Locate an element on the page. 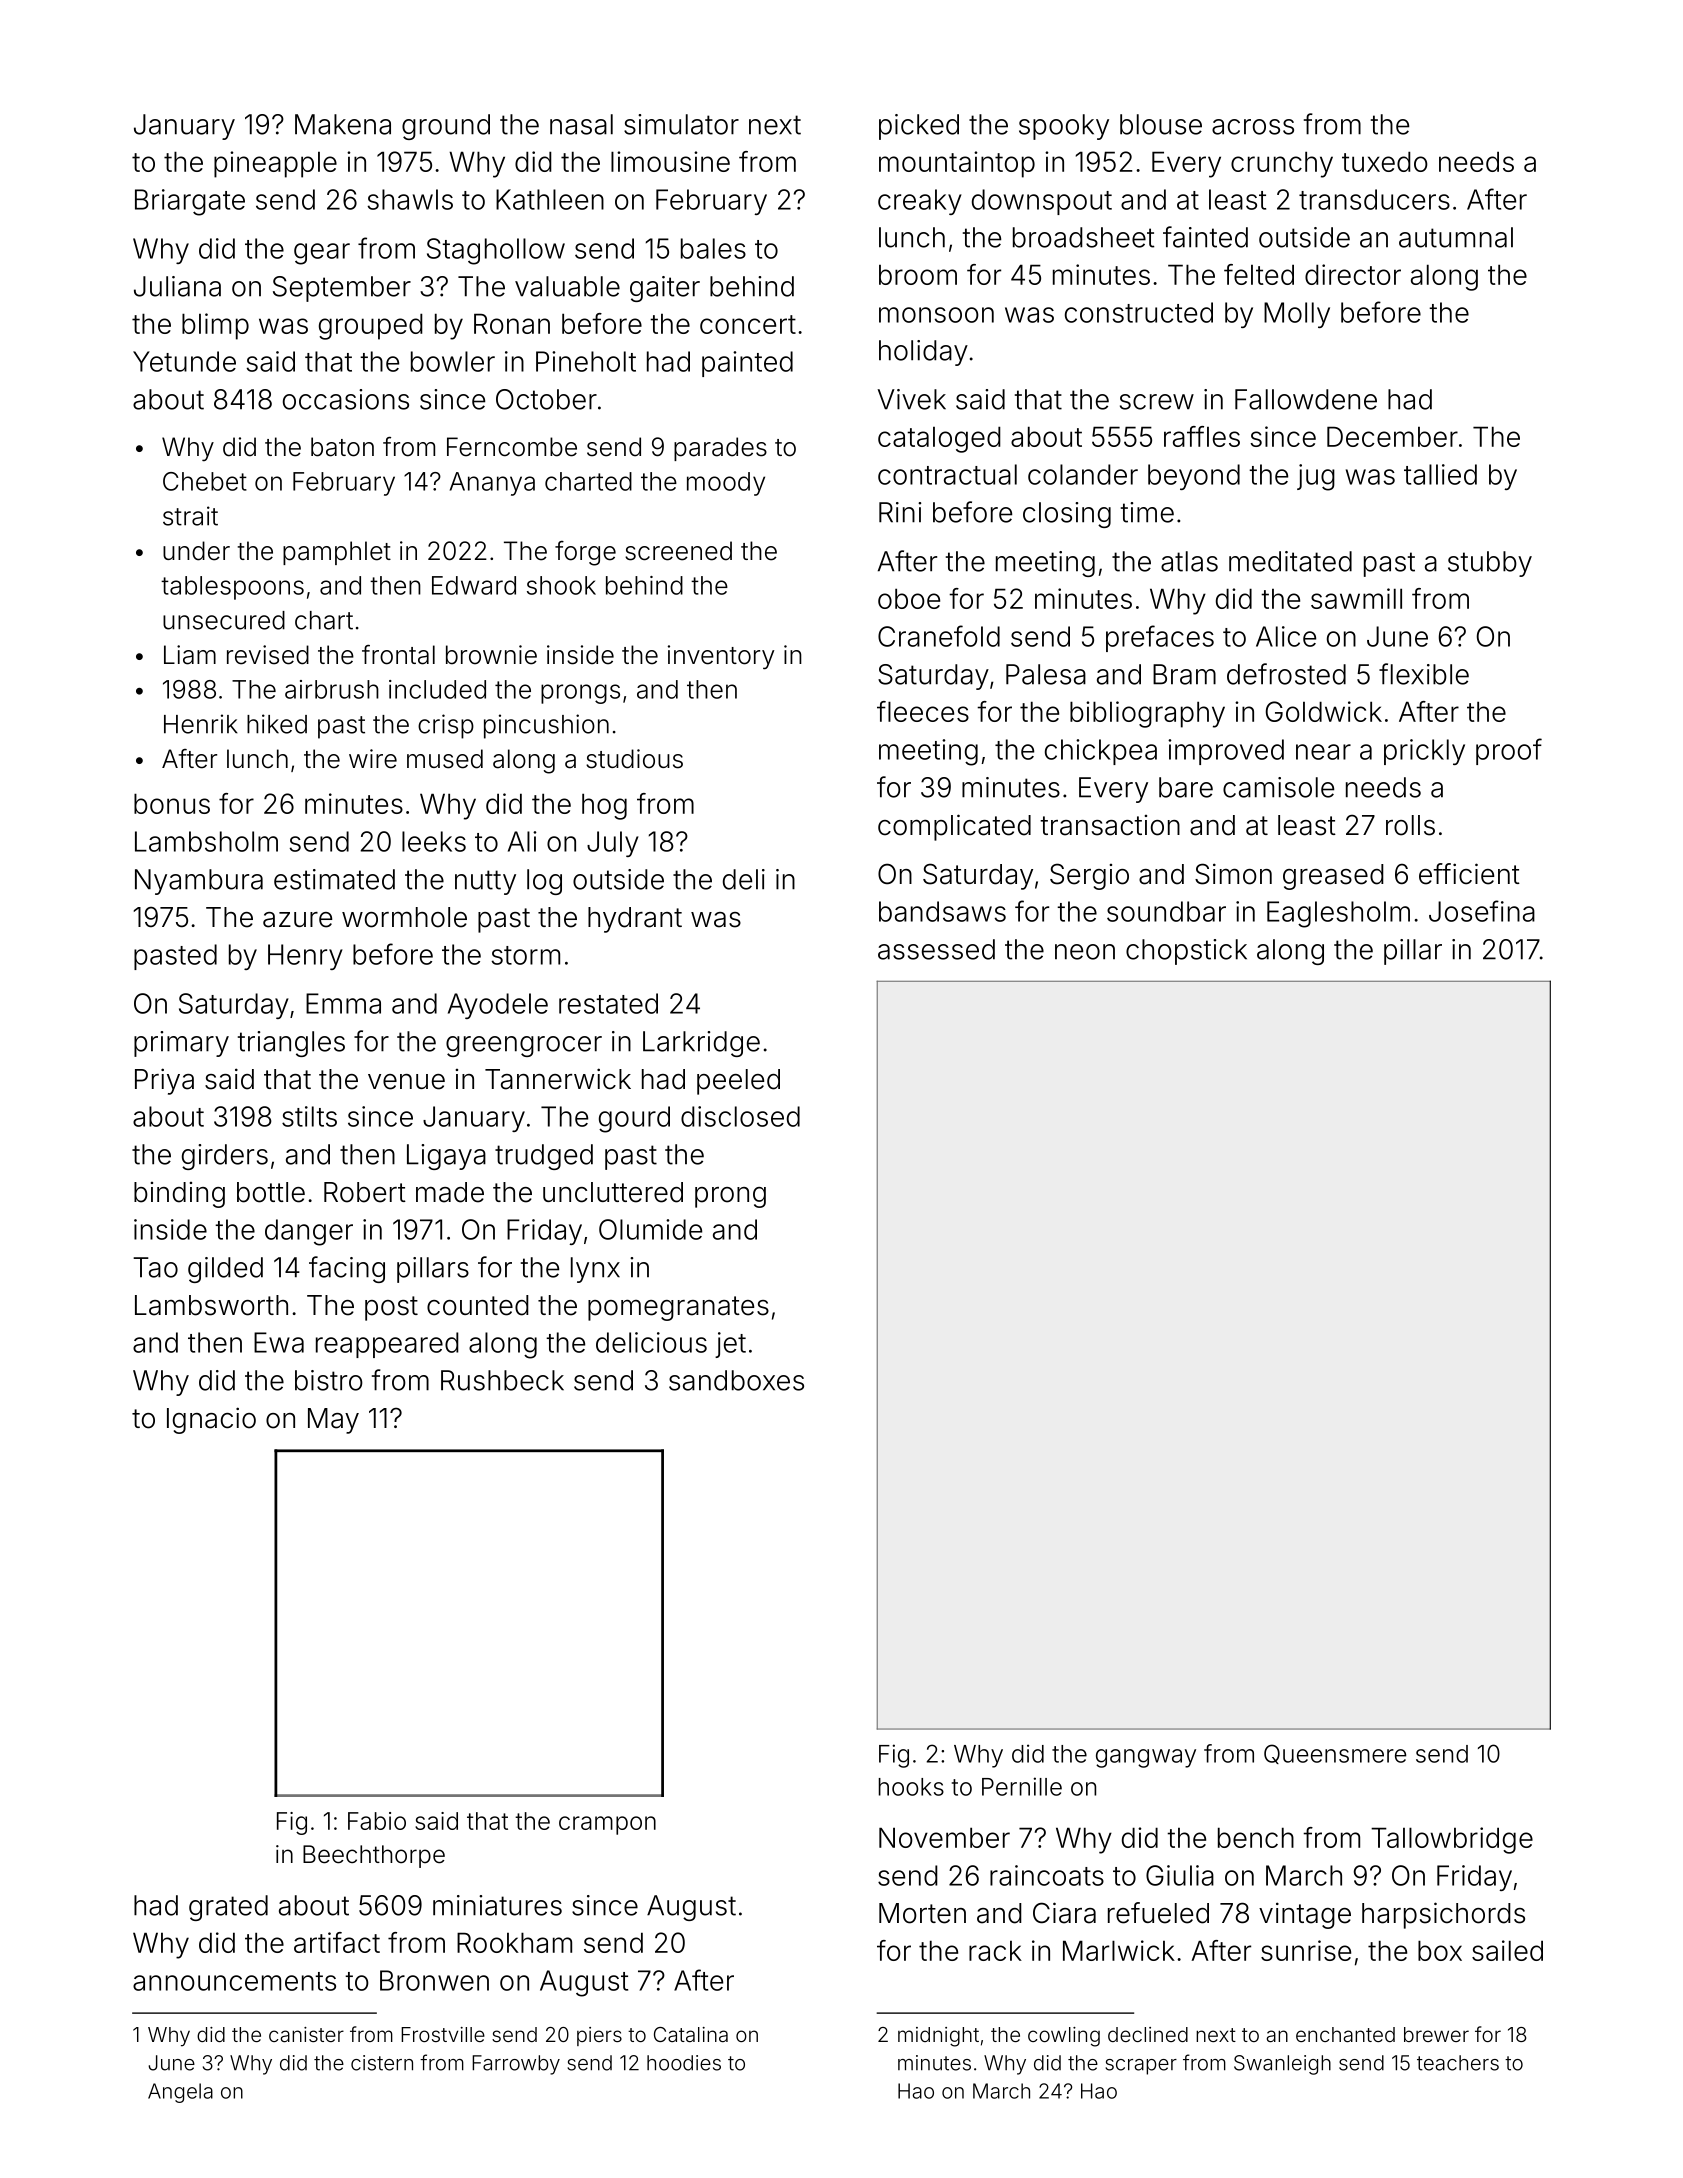 Image resolution: width=1683 pixels, height=2178 pixels. ground is located at coordinates (446, 127).
